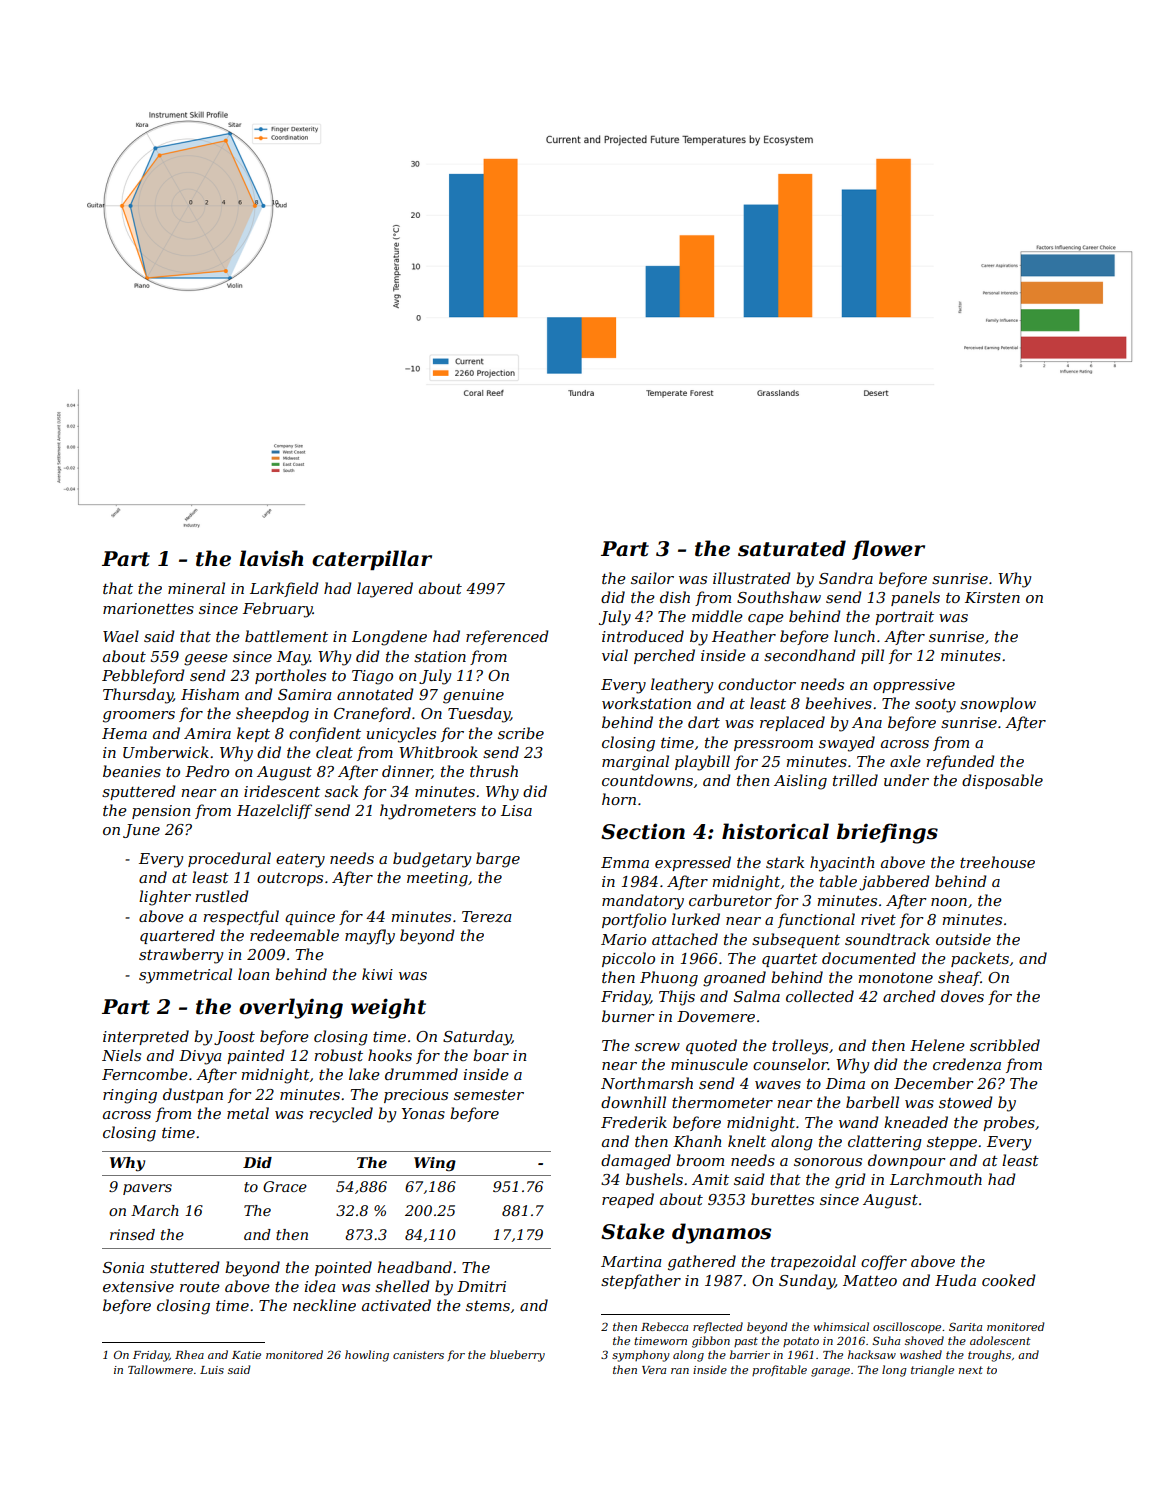  I want to click on Kirsten, so click(992, 597).
